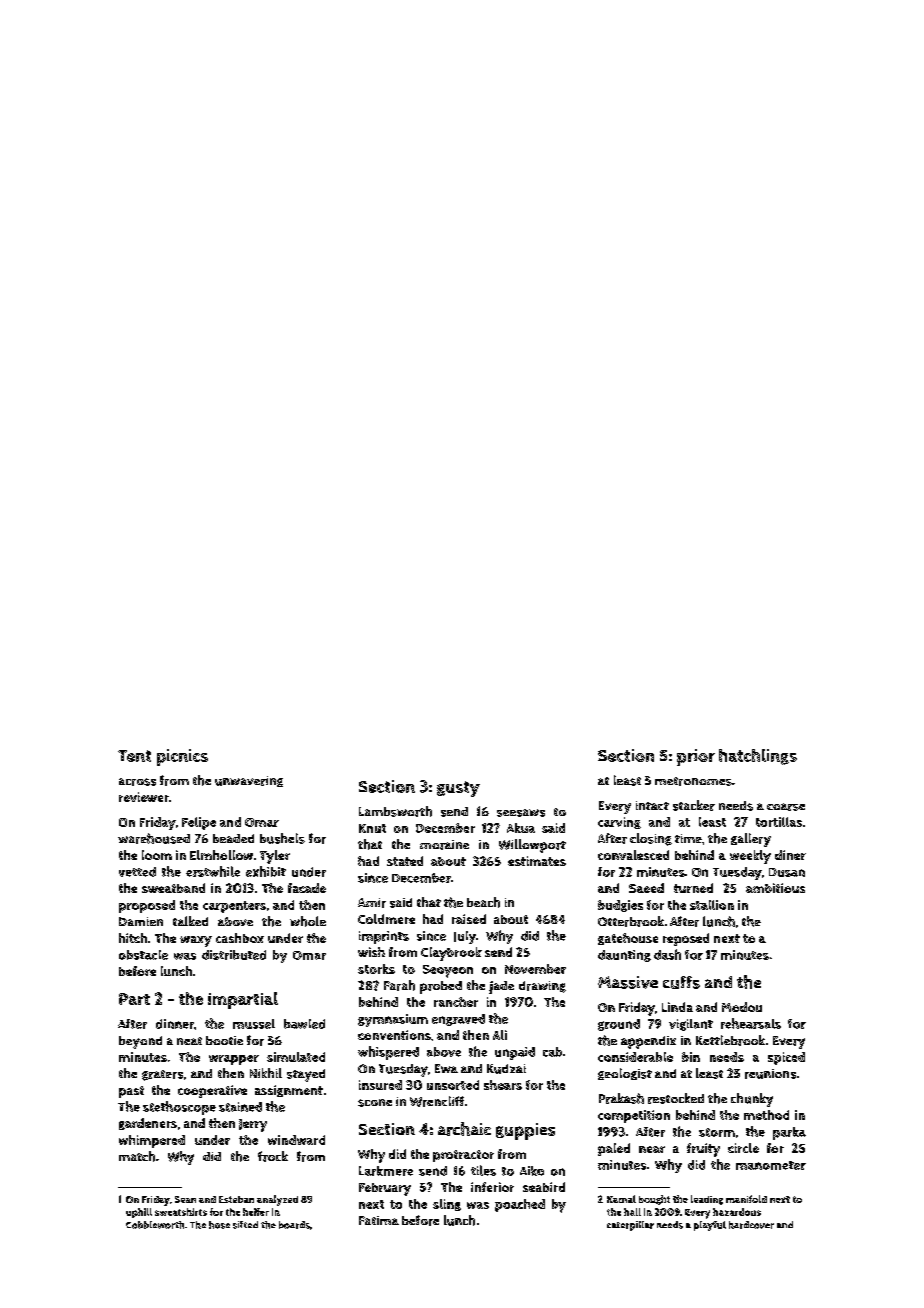 The width and height of the screenshot is (924, 1308). I want to click on unwavering, so click(249, 781).
